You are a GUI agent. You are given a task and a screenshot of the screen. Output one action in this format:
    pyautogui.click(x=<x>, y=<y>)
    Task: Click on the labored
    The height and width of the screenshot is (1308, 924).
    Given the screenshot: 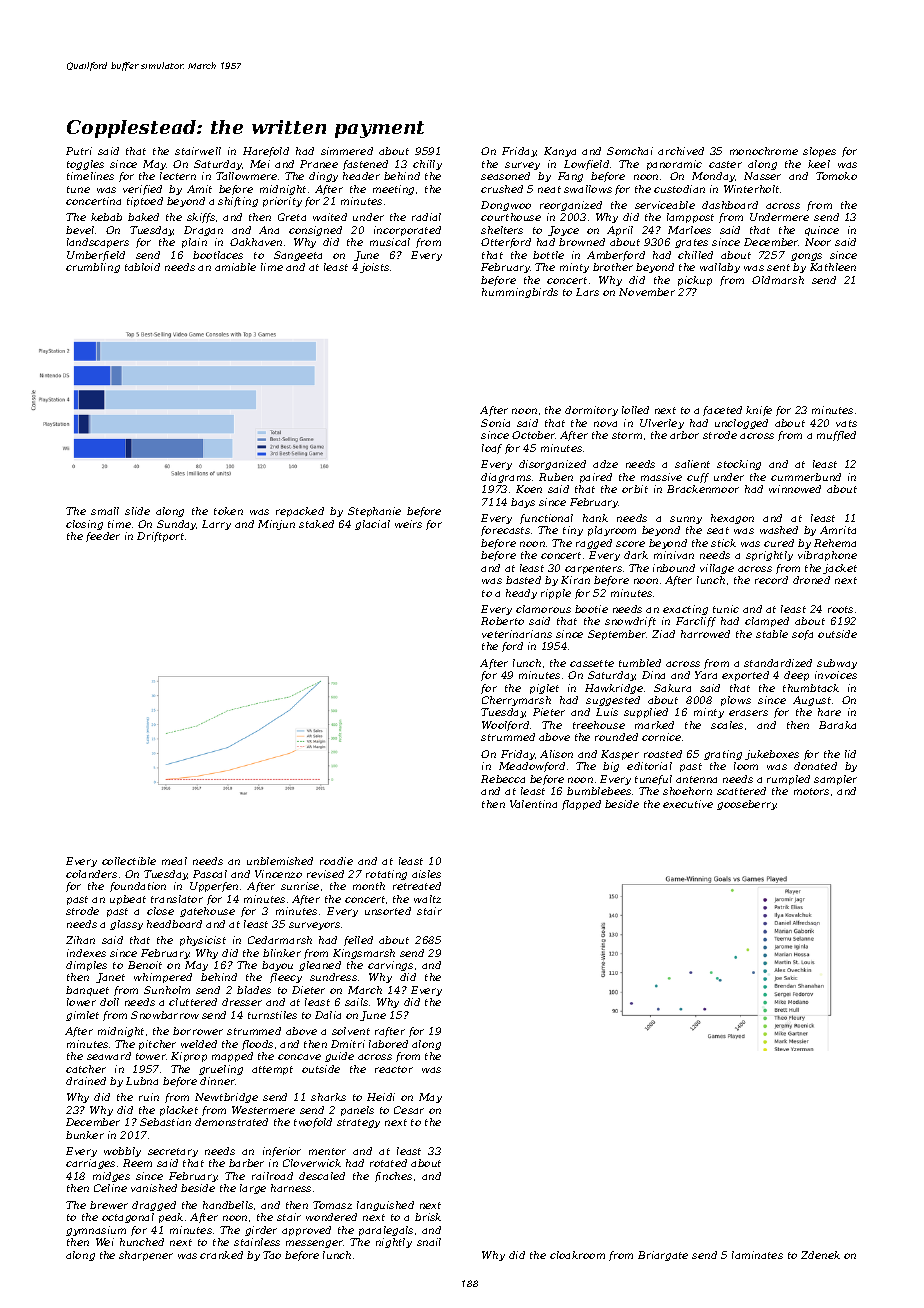 What is the action you would take?
    pyautogui.click(x=388, y=1044)
